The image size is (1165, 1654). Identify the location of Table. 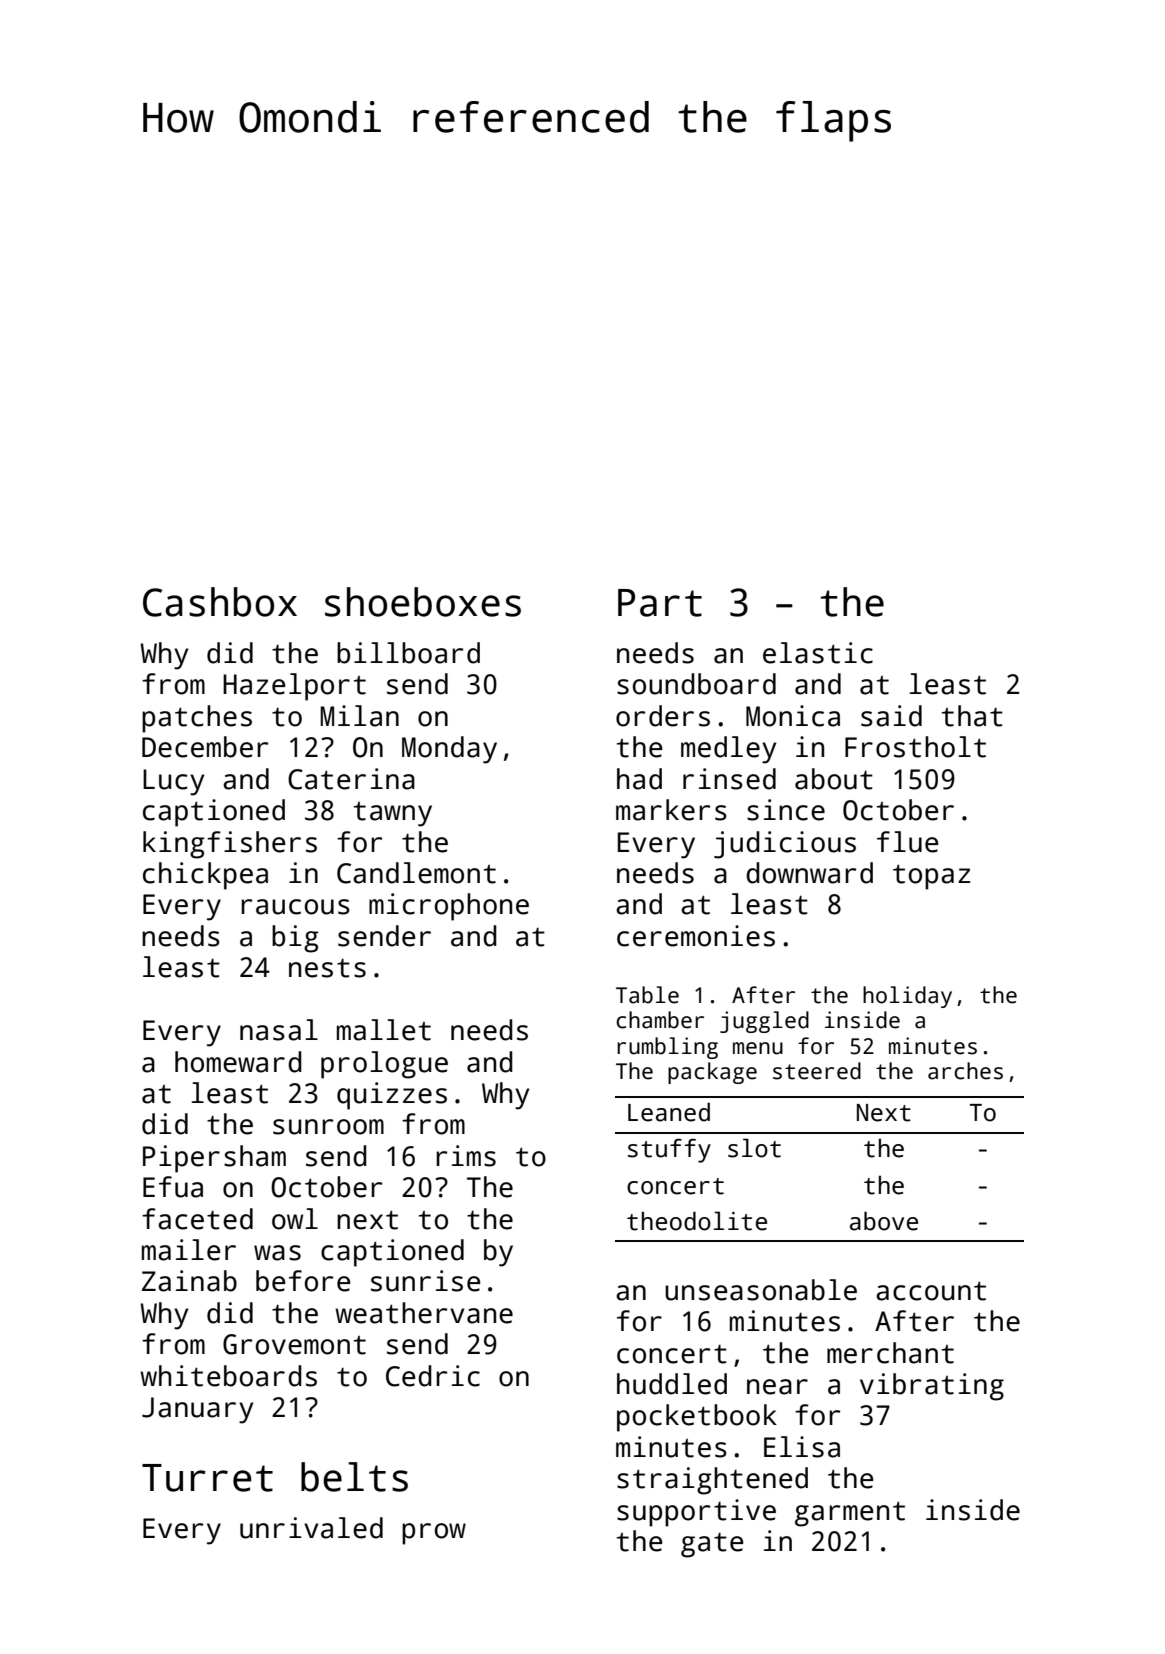
(647, 995).
